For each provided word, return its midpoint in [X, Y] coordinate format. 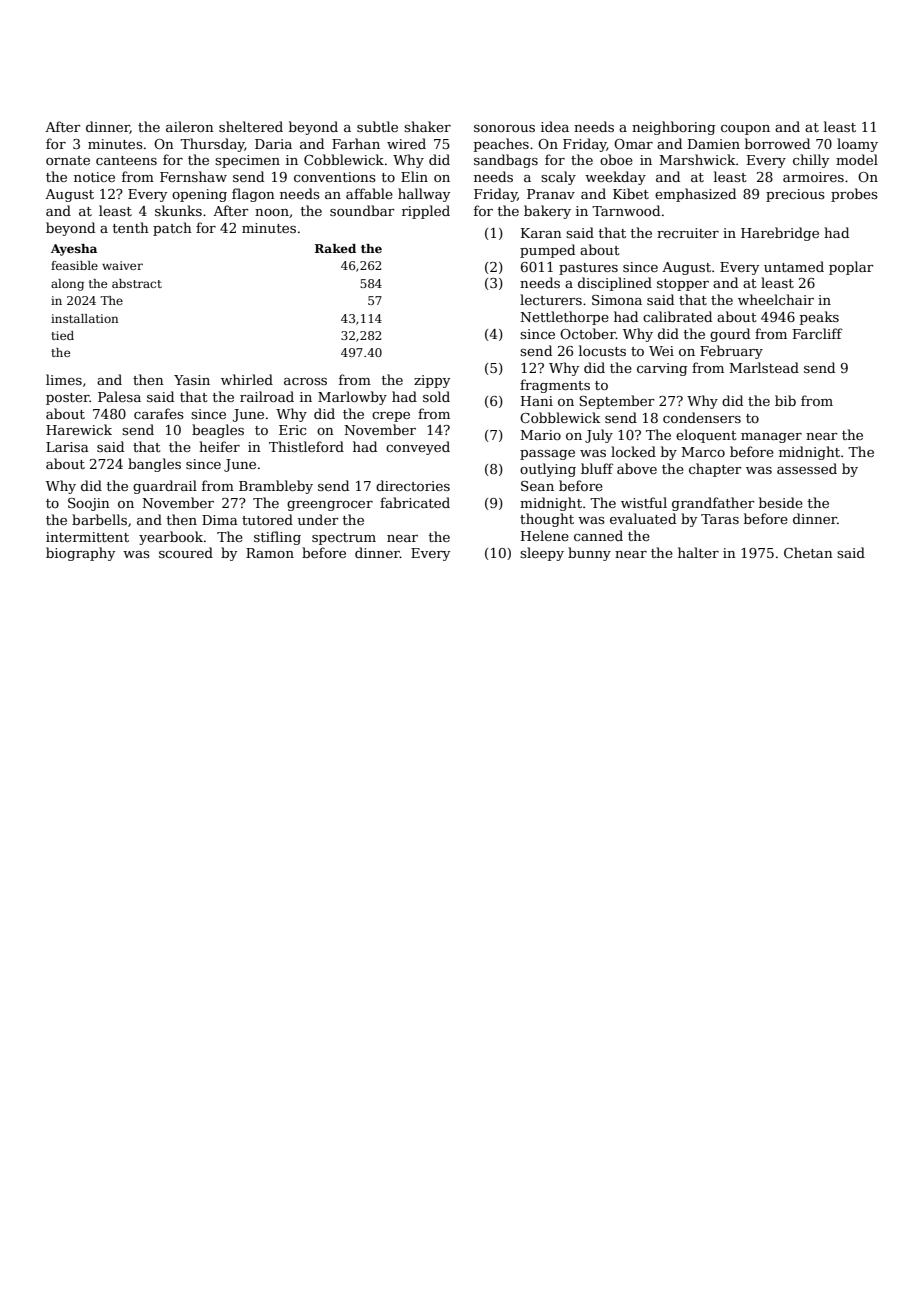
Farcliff [818, 333]
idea [555, 126]
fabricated [415, 502]
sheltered [251, 126]
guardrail [165, 487]
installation [84, 318]
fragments [555, 386]
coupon [745, 130]
